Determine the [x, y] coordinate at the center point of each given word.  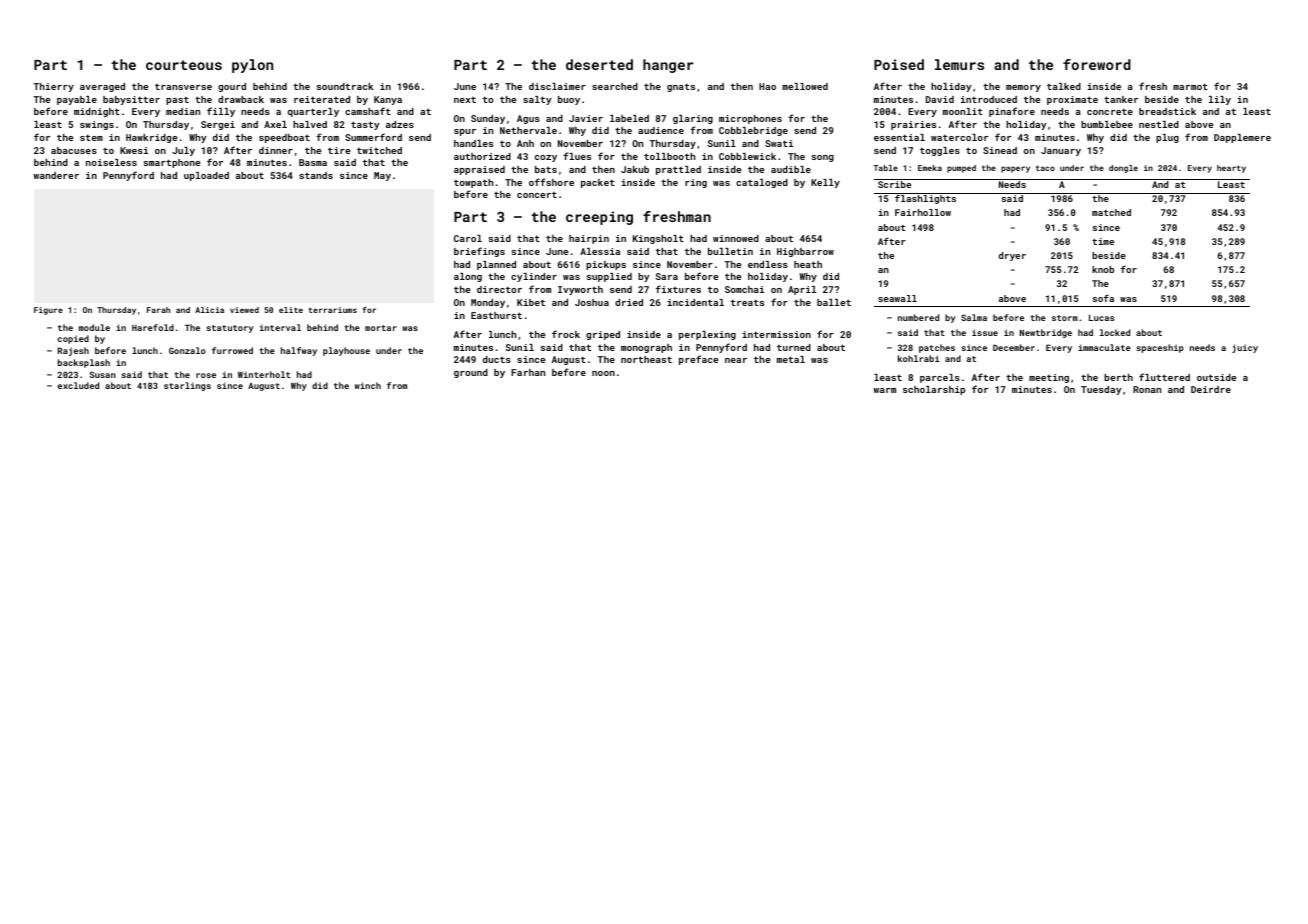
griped [603, 335]
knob [1103, 269]
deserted [599, 64]
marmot [1190, 86]
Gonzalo [187, 350]
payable [77, 100]
